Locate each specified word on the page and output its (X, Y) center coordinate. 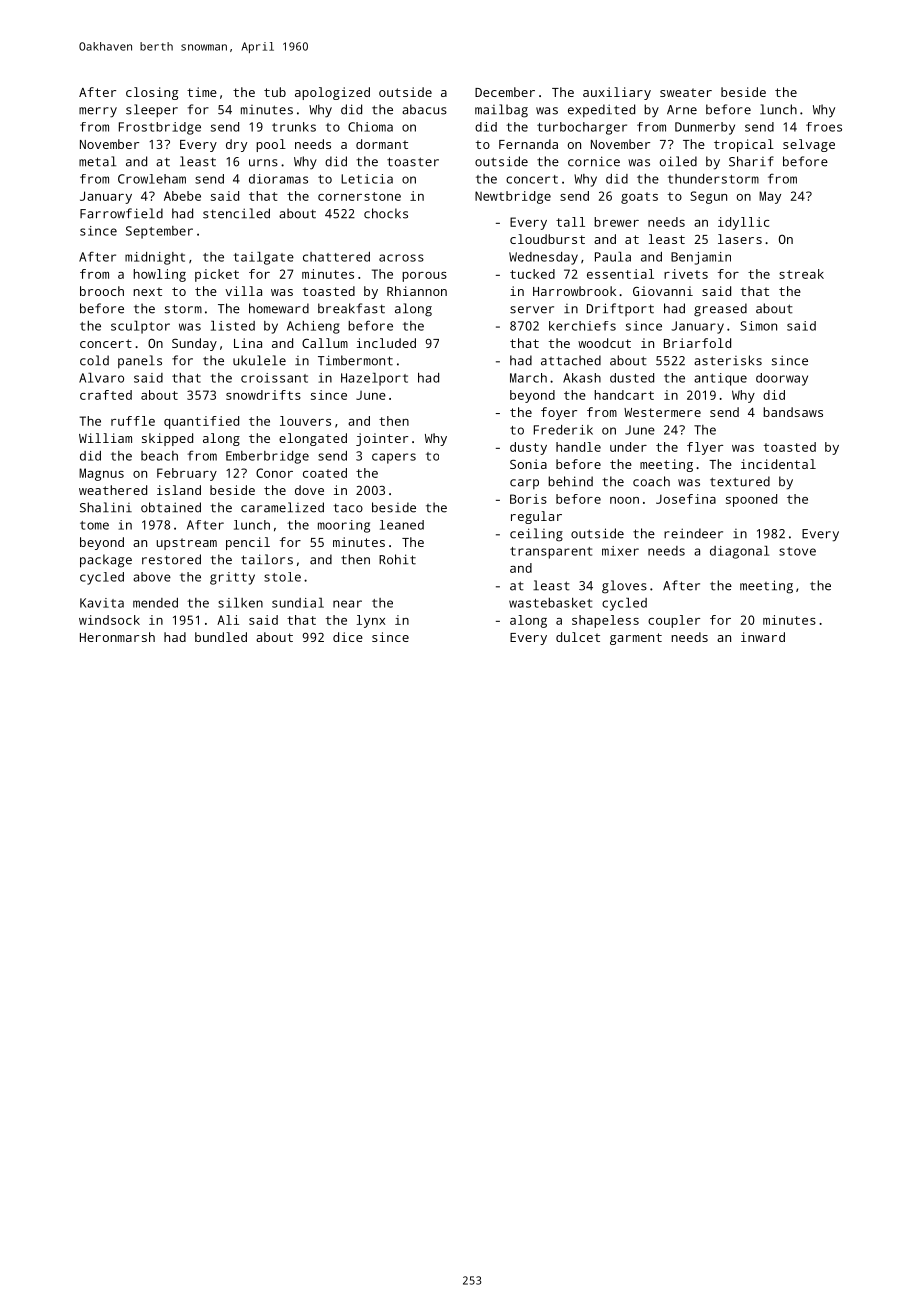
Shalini (106, 507)
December (505, 92)
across (401, 258)
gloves (624, 587)
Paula (613, 257)
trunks (294, 127)
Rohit (397, 559)
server (532, 310)
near (347, 604)
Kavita (102, 603)
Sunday (194, 344)
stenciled (236, 213)
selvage (809, 145)
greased (720, 310)
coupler (674, 621)
